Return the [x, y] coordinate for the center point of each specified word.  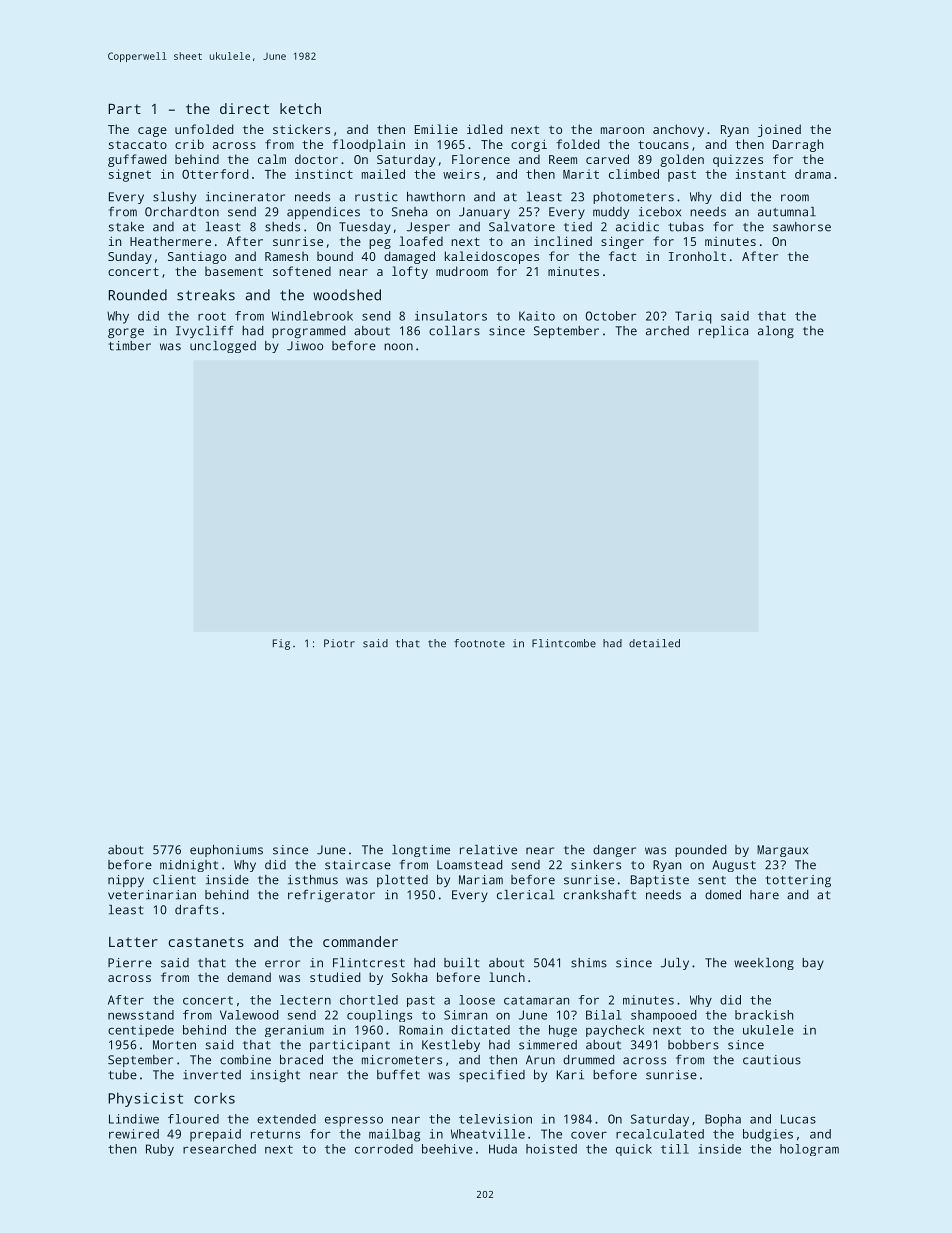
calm [272, 159]
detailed [654, 643]
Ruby [160, 1150]
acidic [637, 227]
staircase [358, 865]
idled [485, 129]
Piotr [339, 643]
